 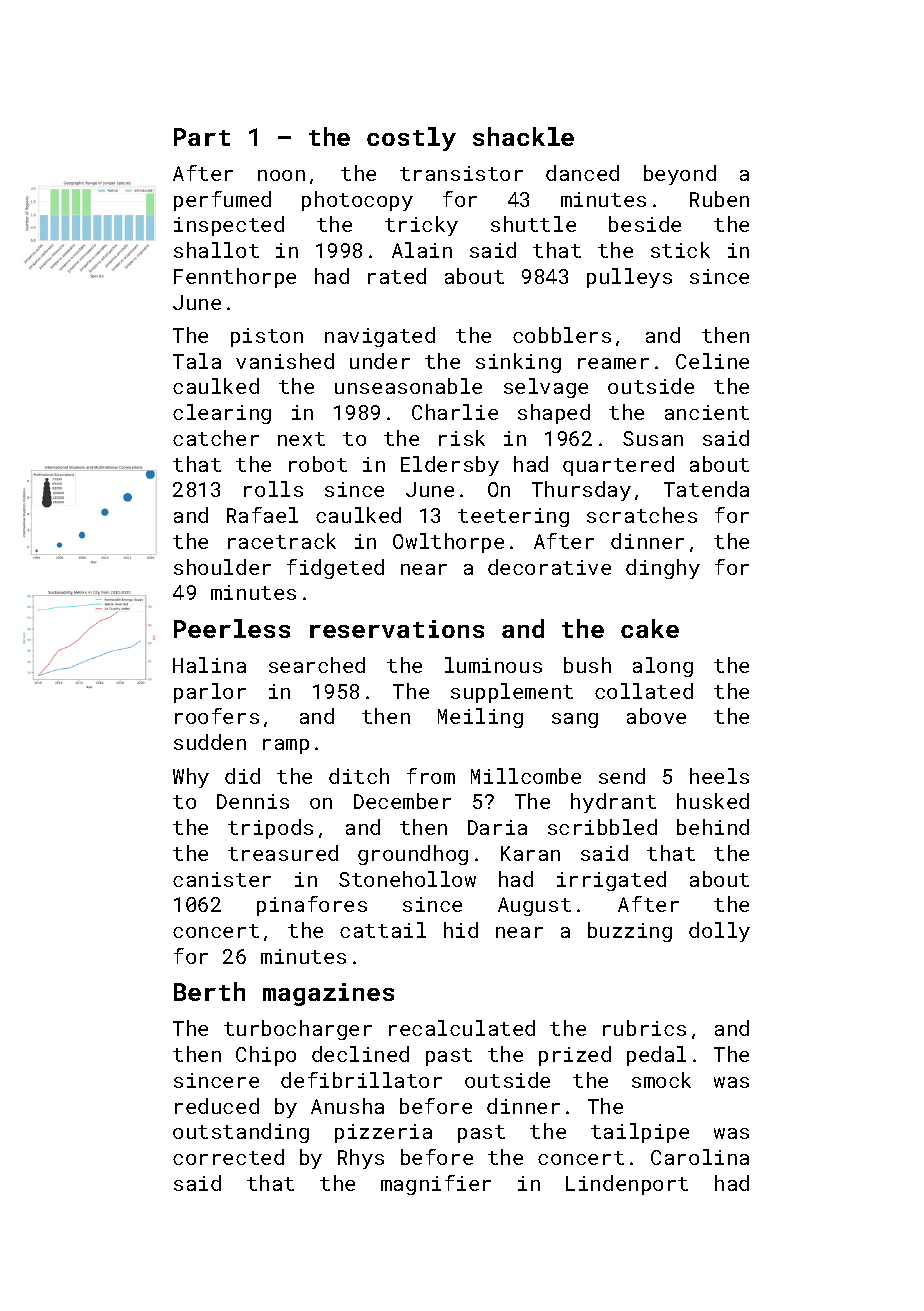 I want to click on along, so click(x=663, y=667).
